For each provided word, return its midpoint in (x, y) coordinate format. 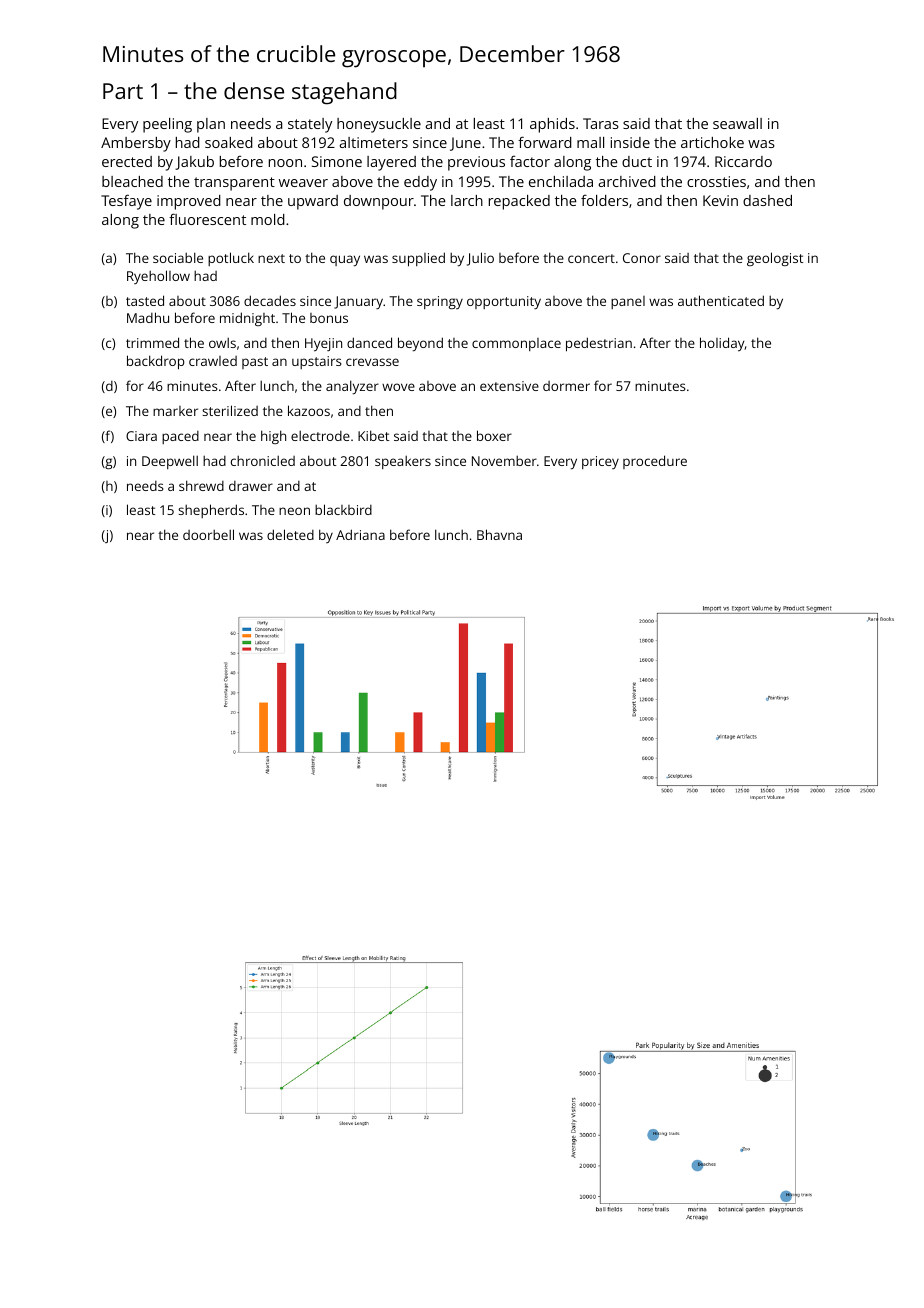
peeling (167, 125)
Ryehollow (158, 277)
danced (369, 342)
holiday (722, 344)
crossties (716, 181)
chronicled (263, 460)
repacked (519, 202)
